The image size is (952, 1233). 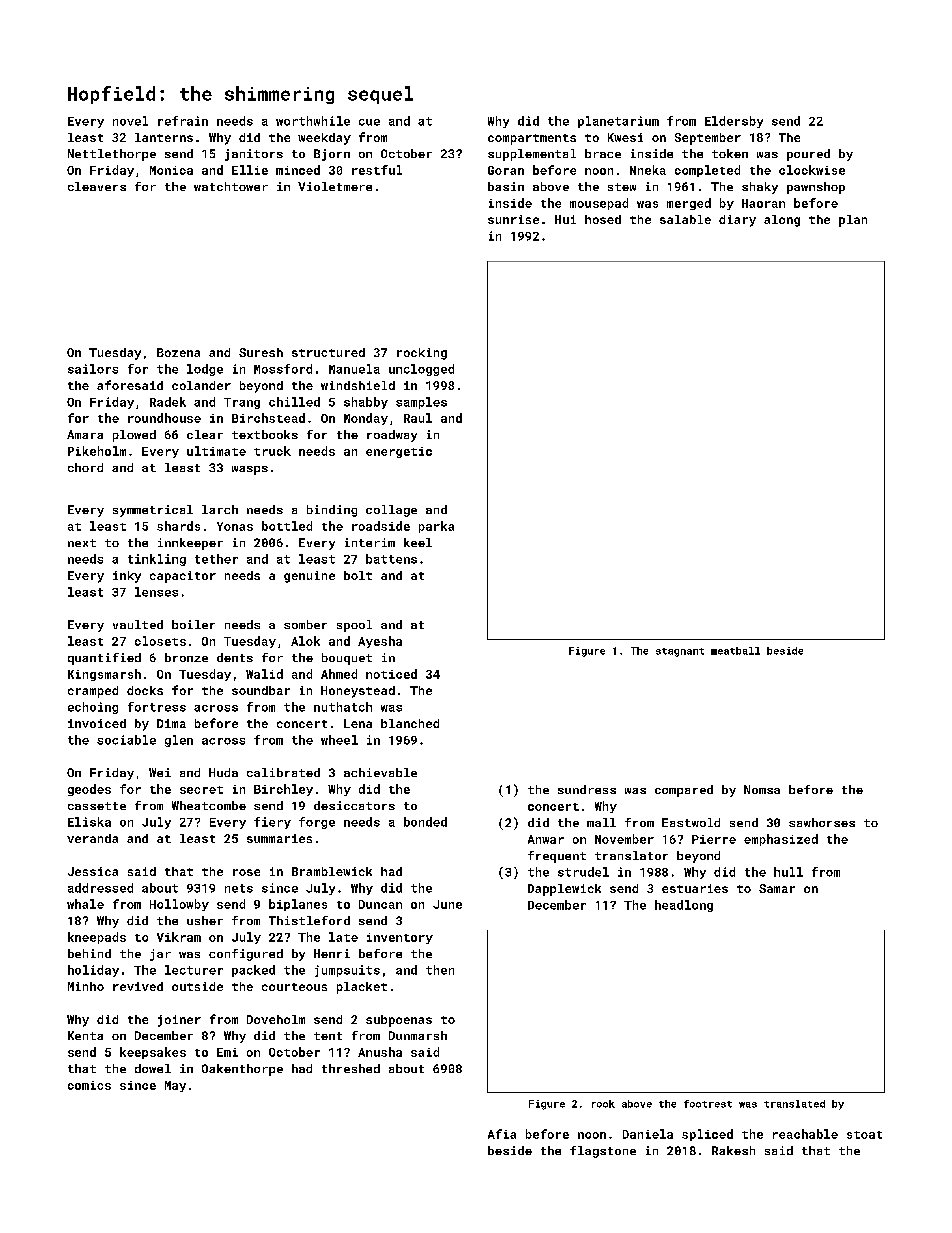 I want to click on chord, so click(x=85, y=467).
